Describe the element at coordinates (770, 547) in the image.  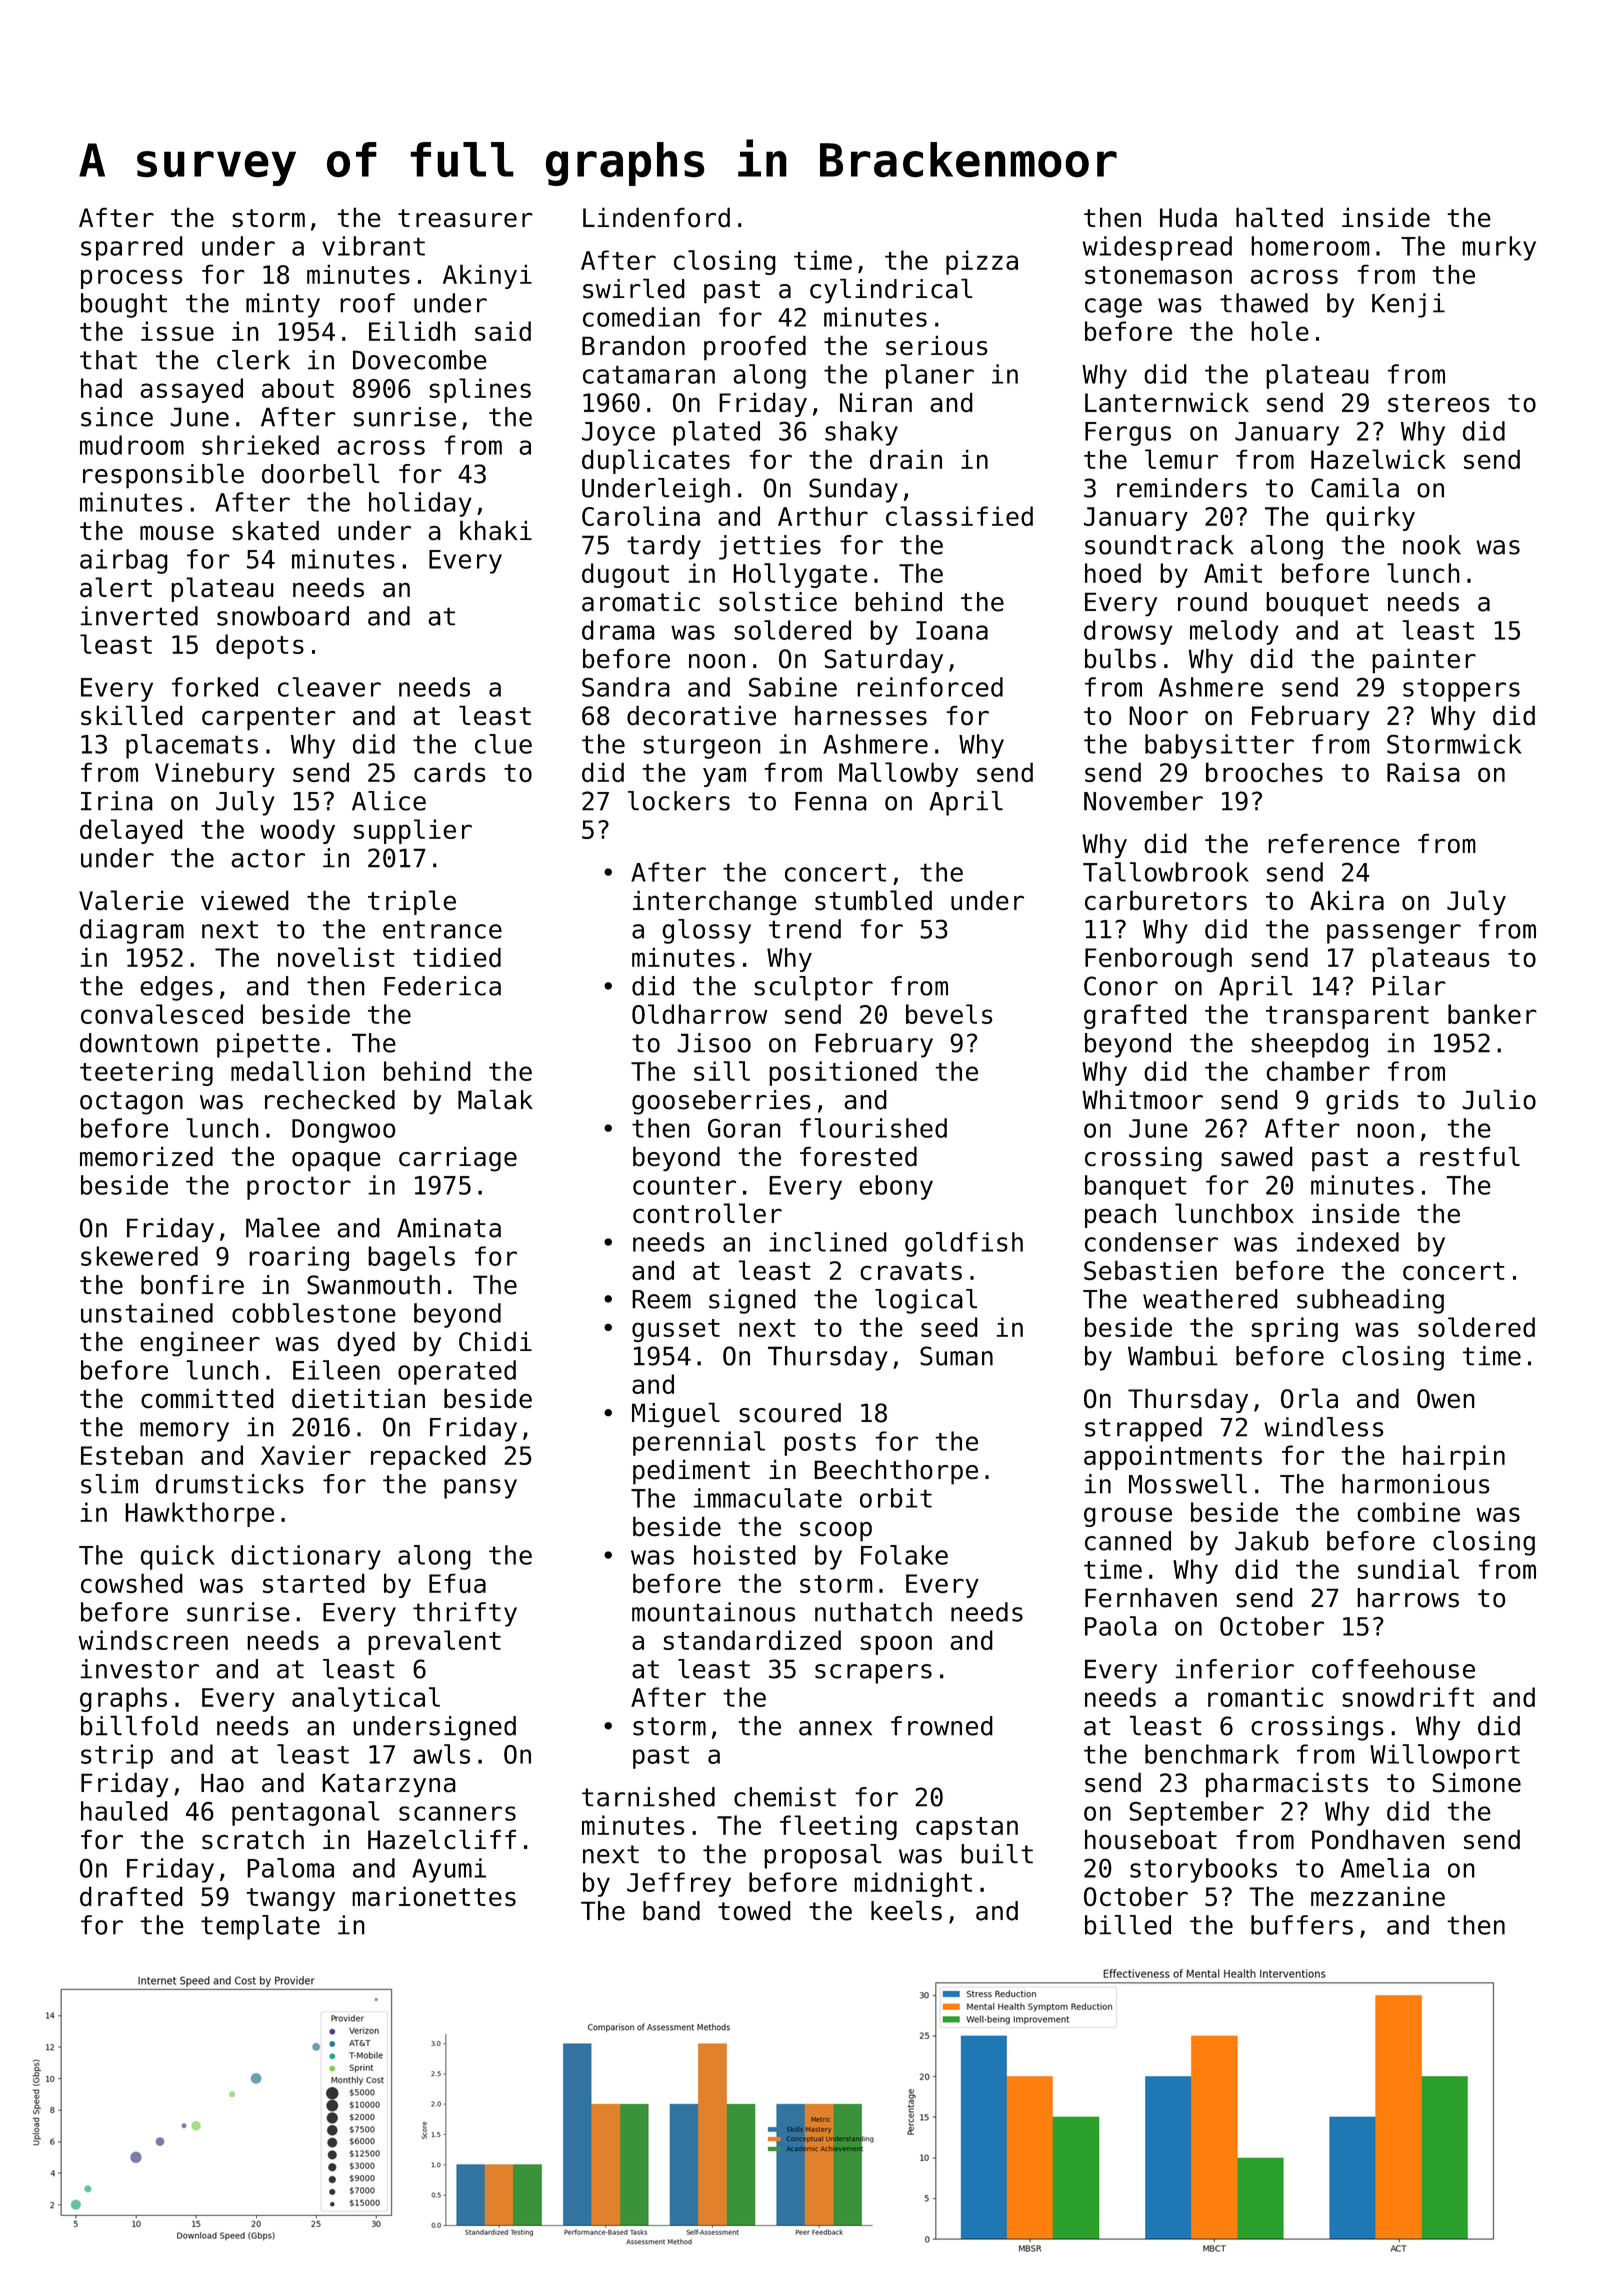
I see `jetties` at that location.
